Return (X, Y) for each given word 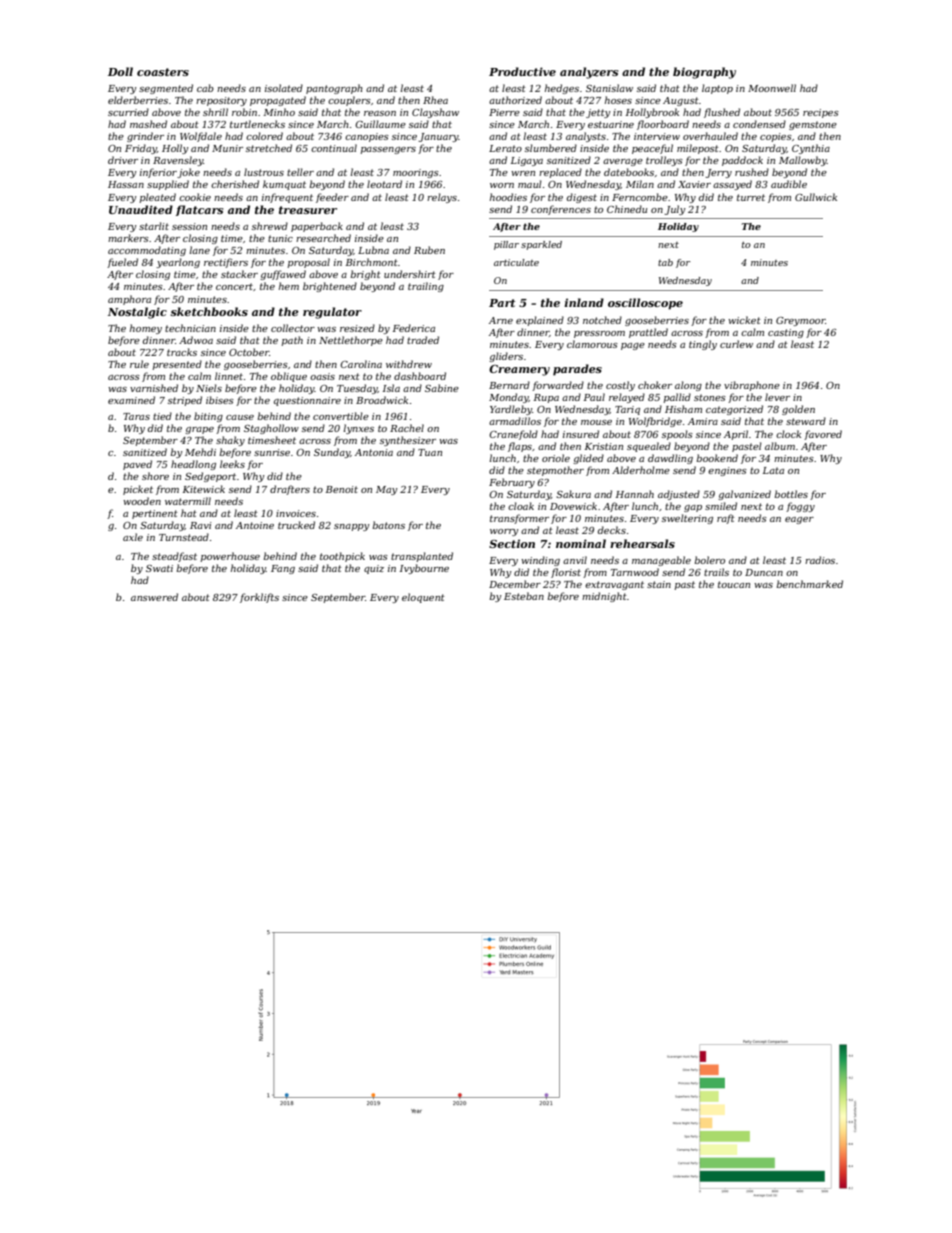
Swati (159, 568)
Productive (522, 71)
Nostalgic (137, 313)
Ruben (429, 250)
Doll (120, 71)
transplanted (422, 557)
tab (665, 262)
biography (704, 73)
